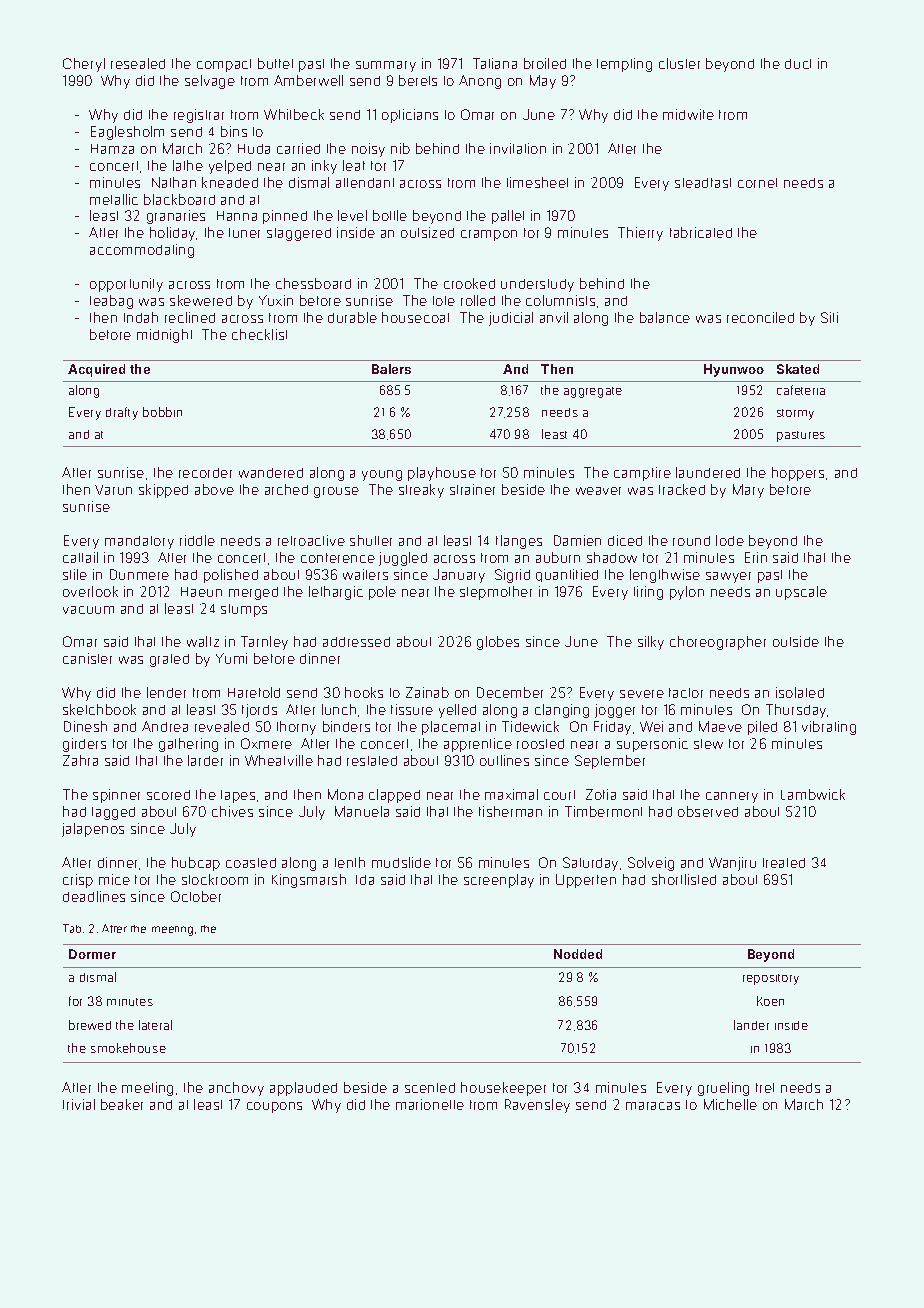 The height and width of the screenshot is (1308, 924). What do you see at coordinates (430, 1104) in the screenshot?
I see `marionette` at bounding box center [430, 1104].
